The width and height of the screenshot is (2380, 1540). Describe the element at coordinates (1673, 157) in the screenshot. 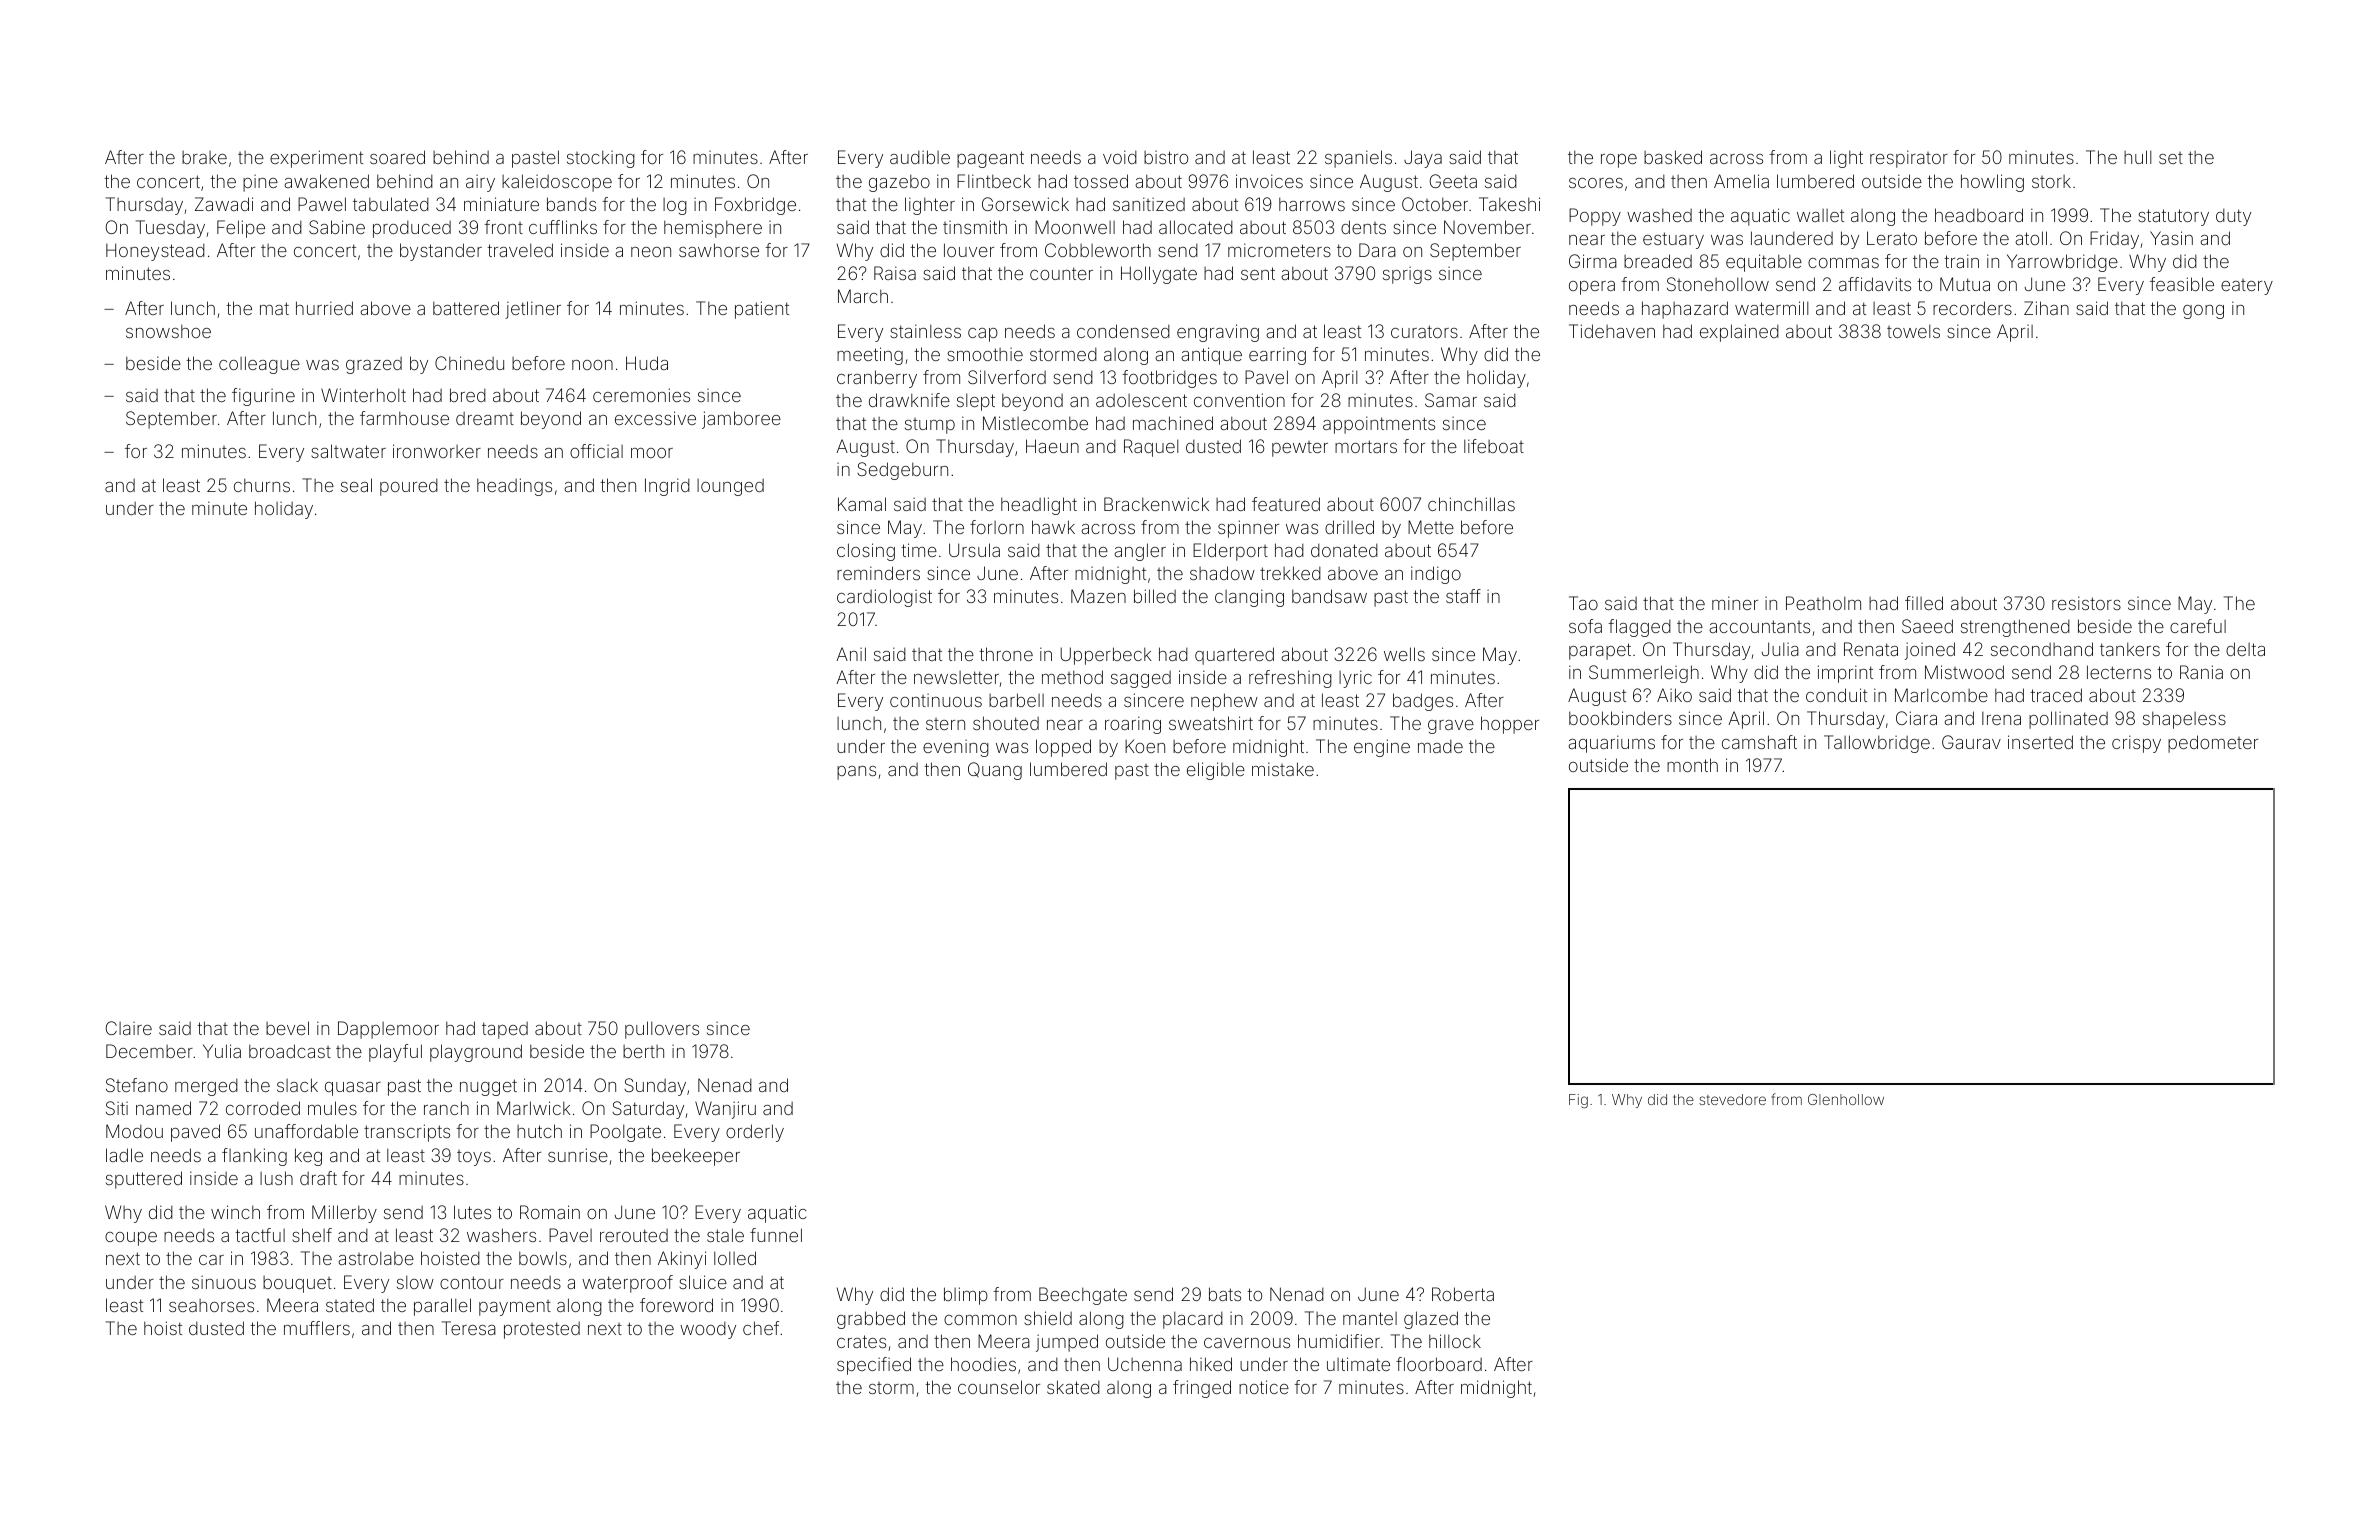

I see `basked` at that location.
